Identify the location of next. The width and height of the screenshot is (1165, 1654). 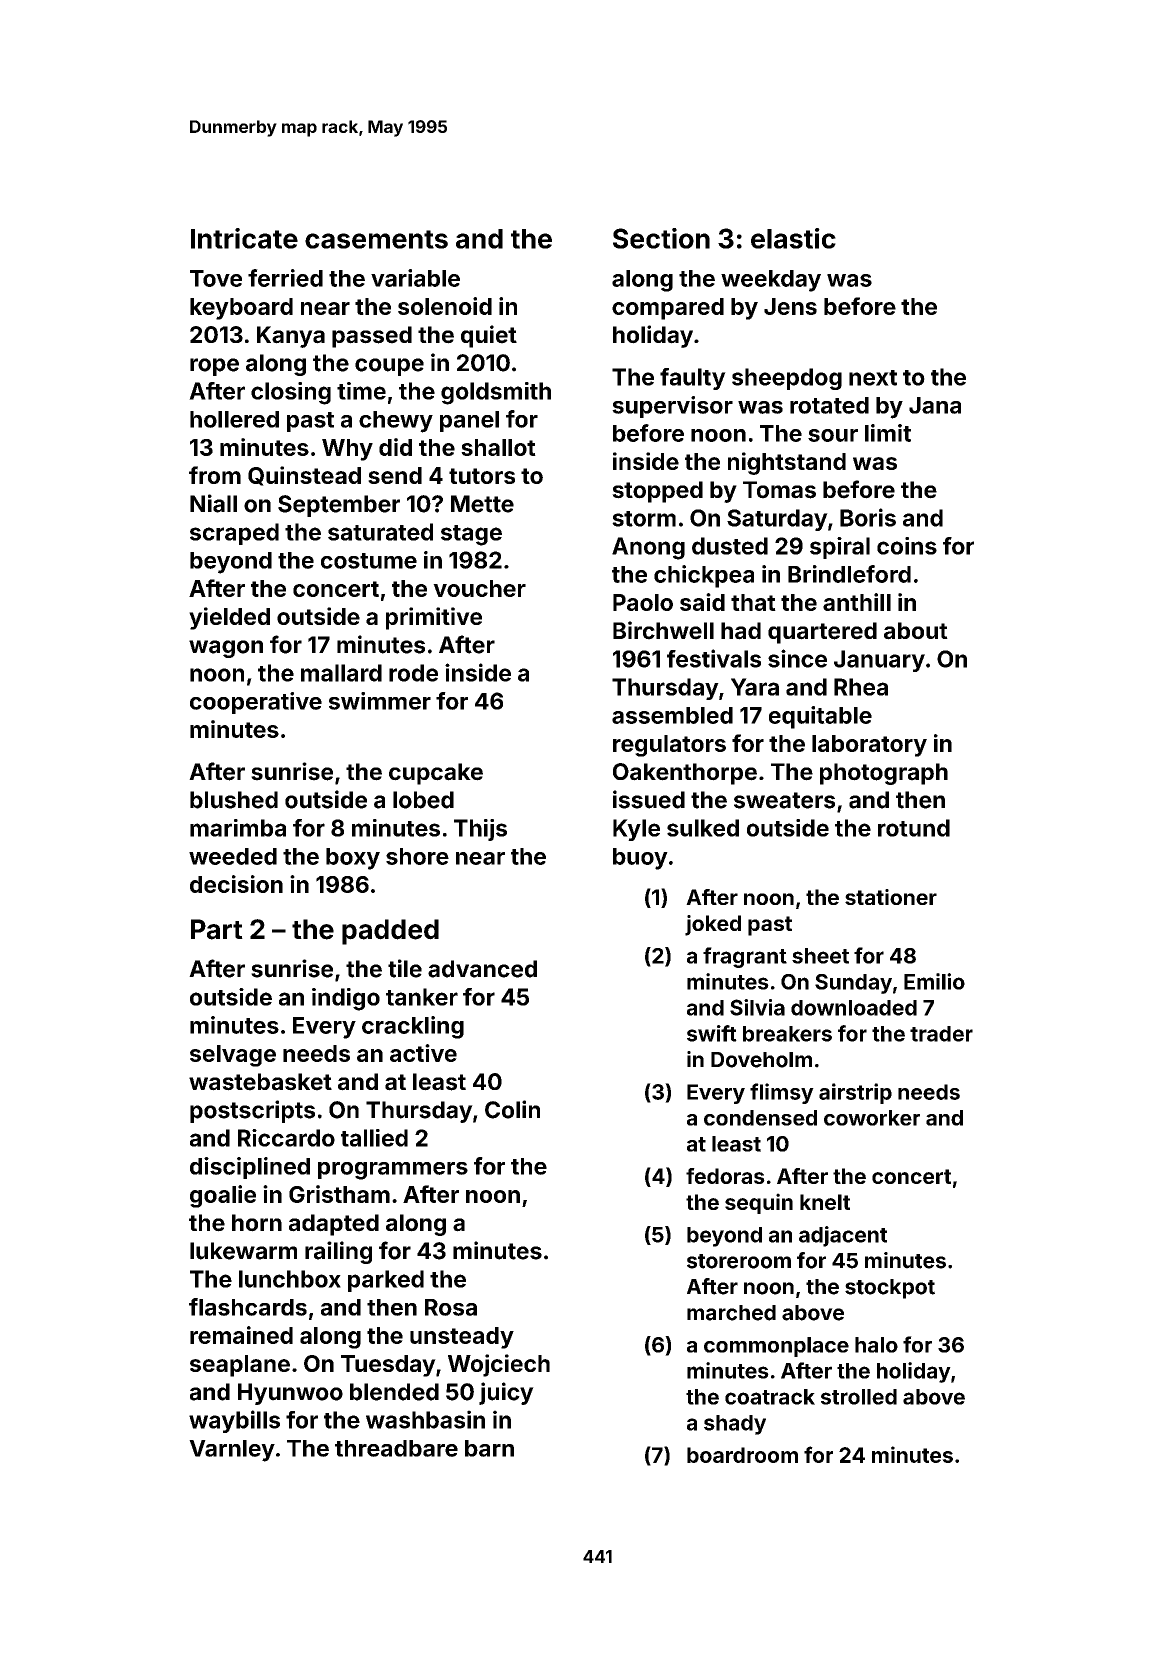
(873, 378).
